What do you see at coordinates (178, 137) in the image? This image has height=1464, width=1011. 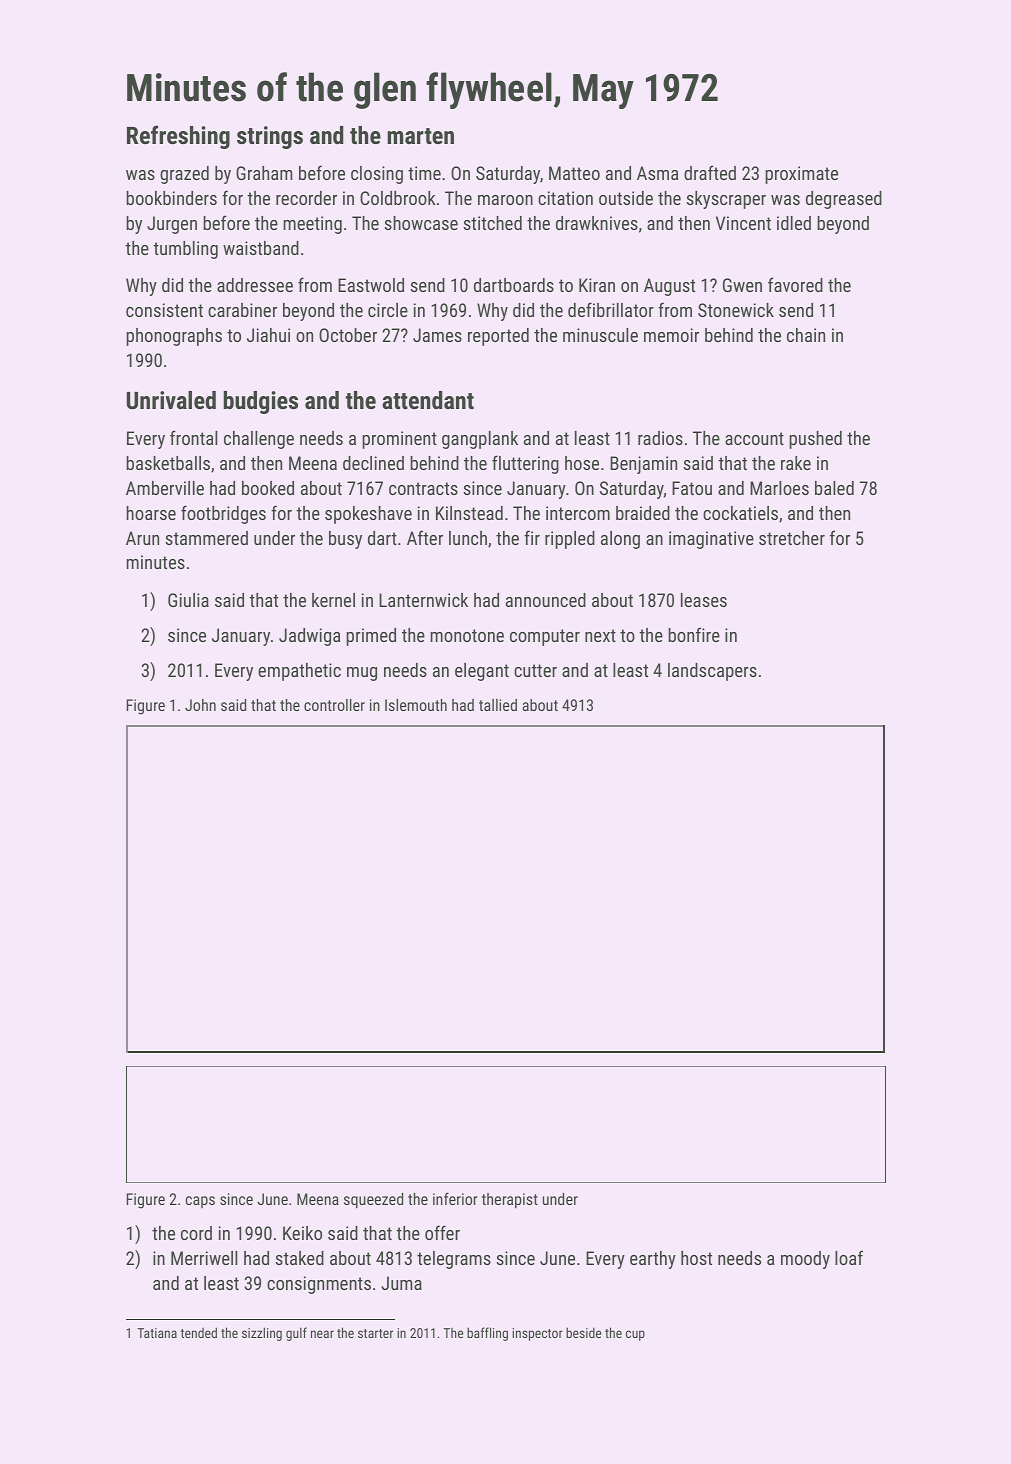 I see `Refreshing` at bounding box center [178, 137].
